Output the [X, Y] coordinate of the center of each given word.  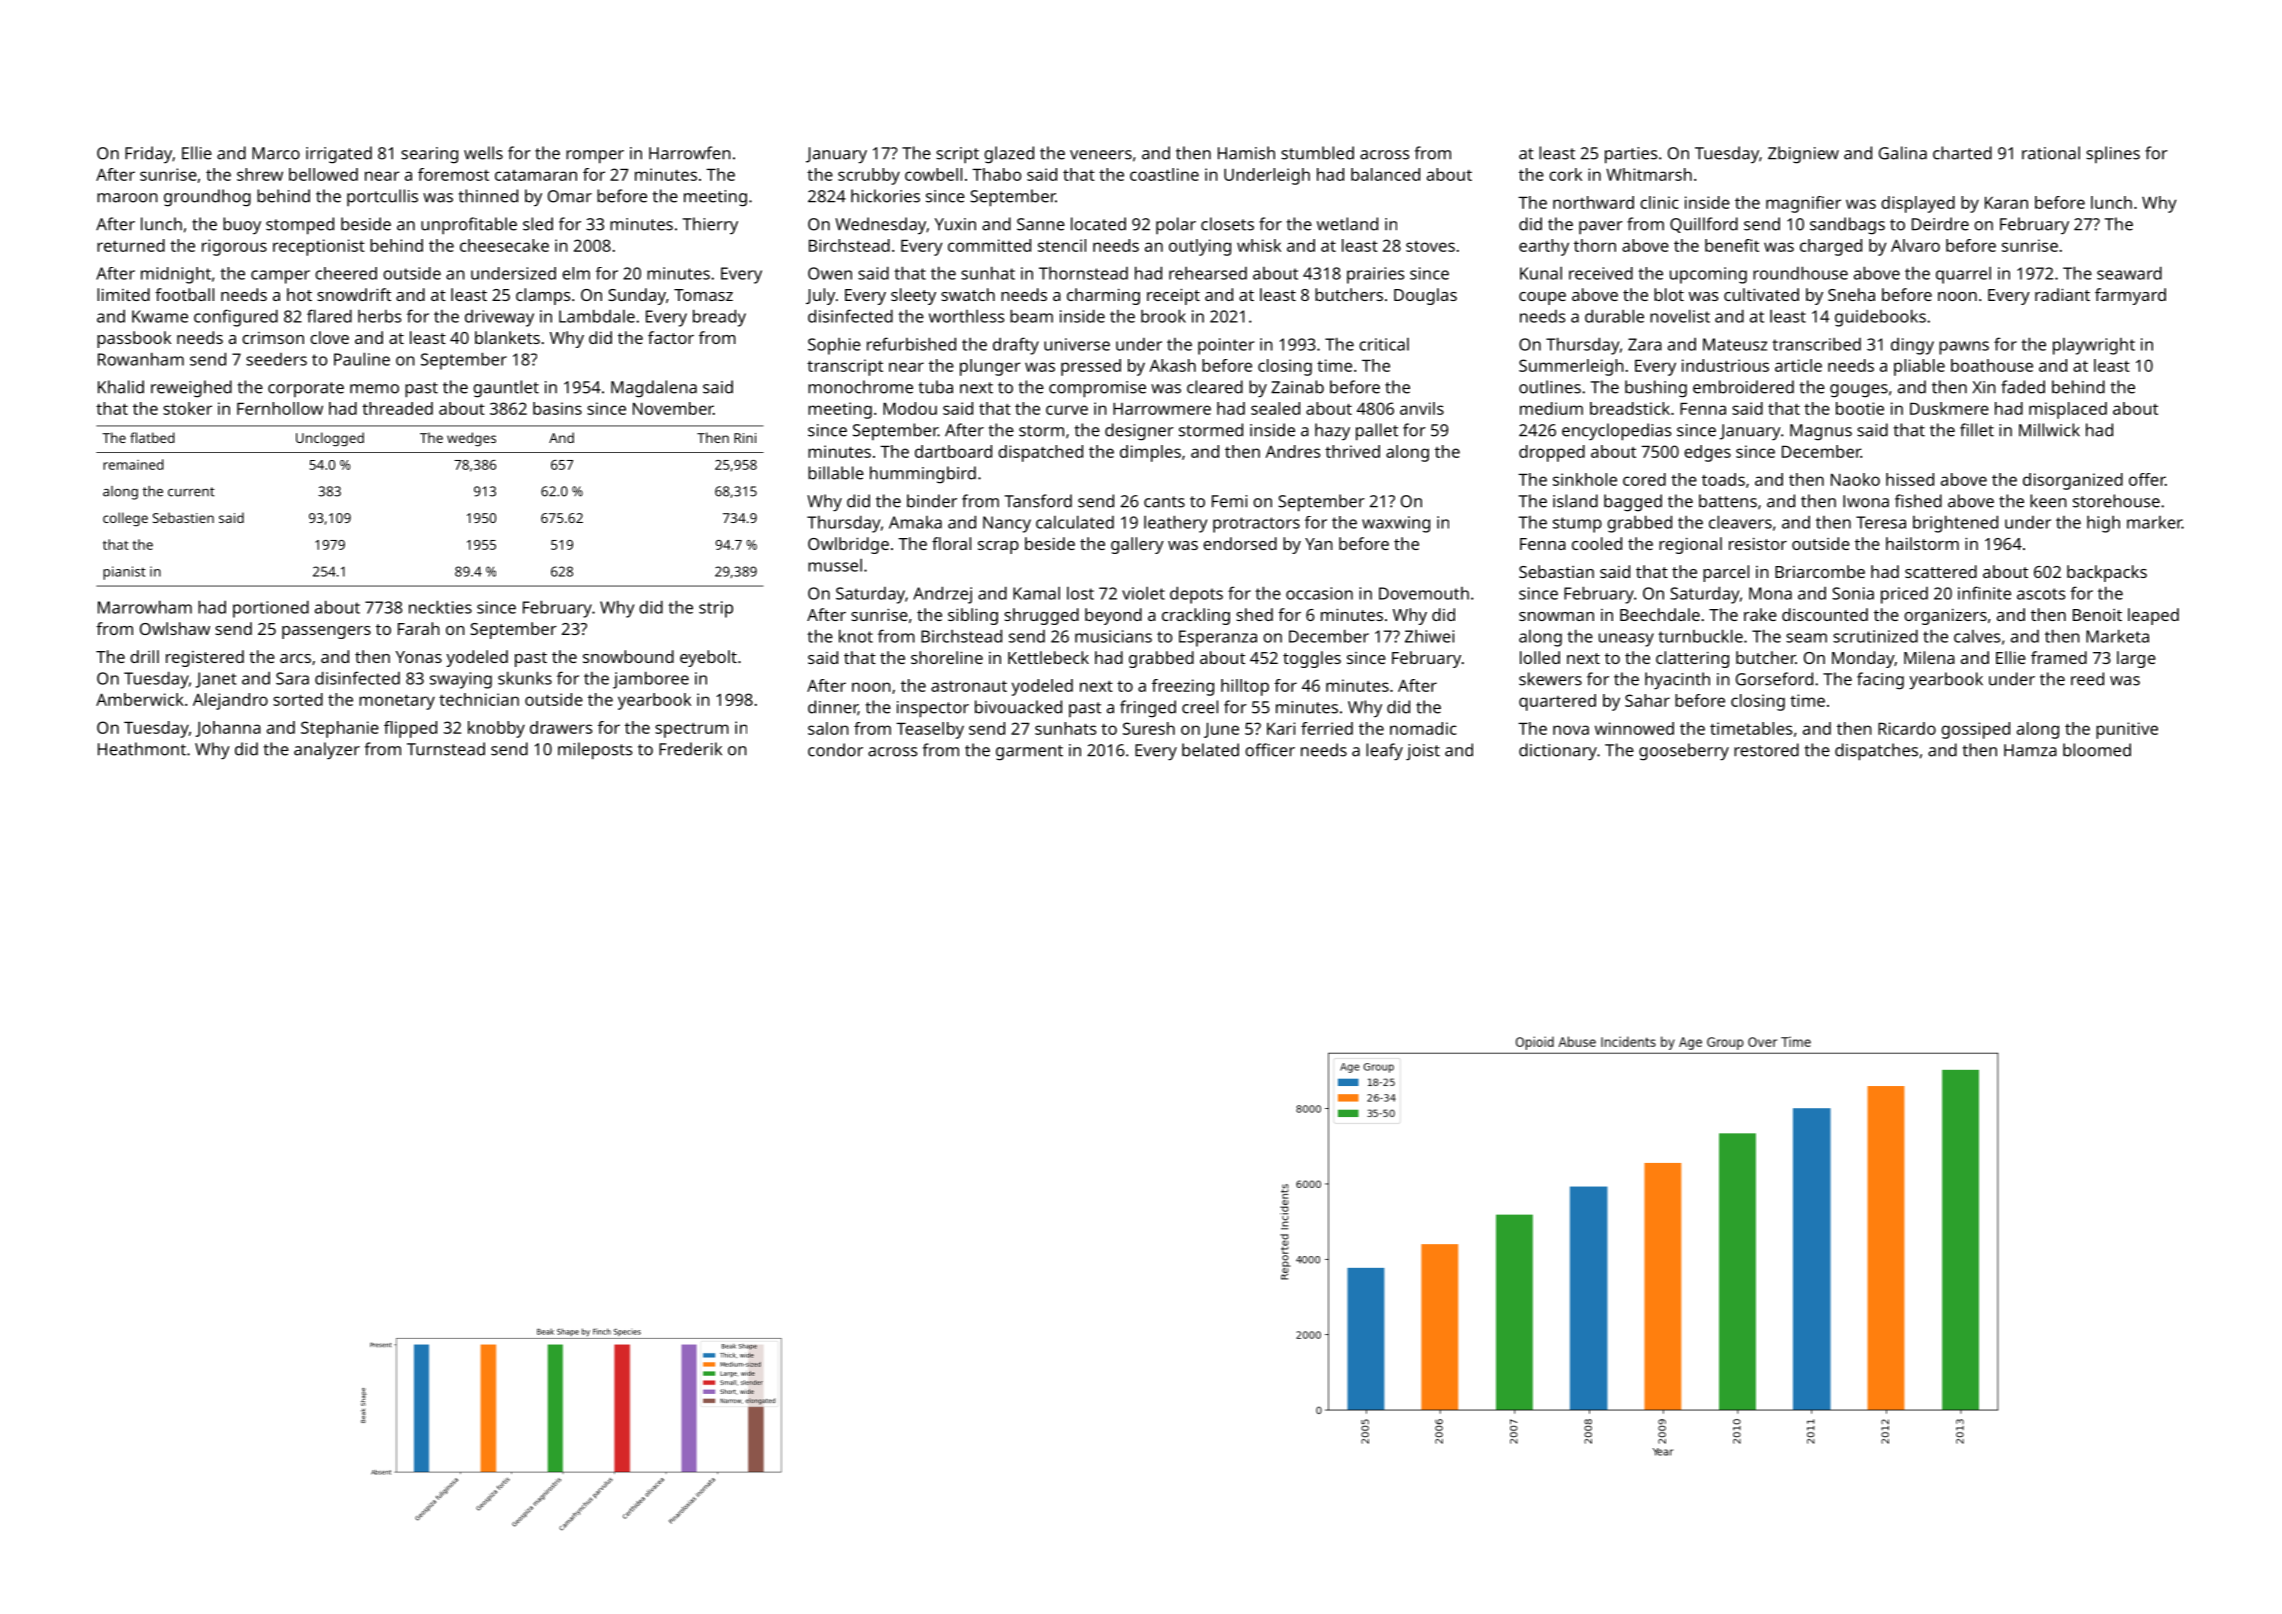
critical [1384, 344]
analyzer [327, 750]
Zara [1645, 344]
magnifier [1803, 204]
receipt [1173, 296]
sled [538, 224]
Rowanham [141, 359]
